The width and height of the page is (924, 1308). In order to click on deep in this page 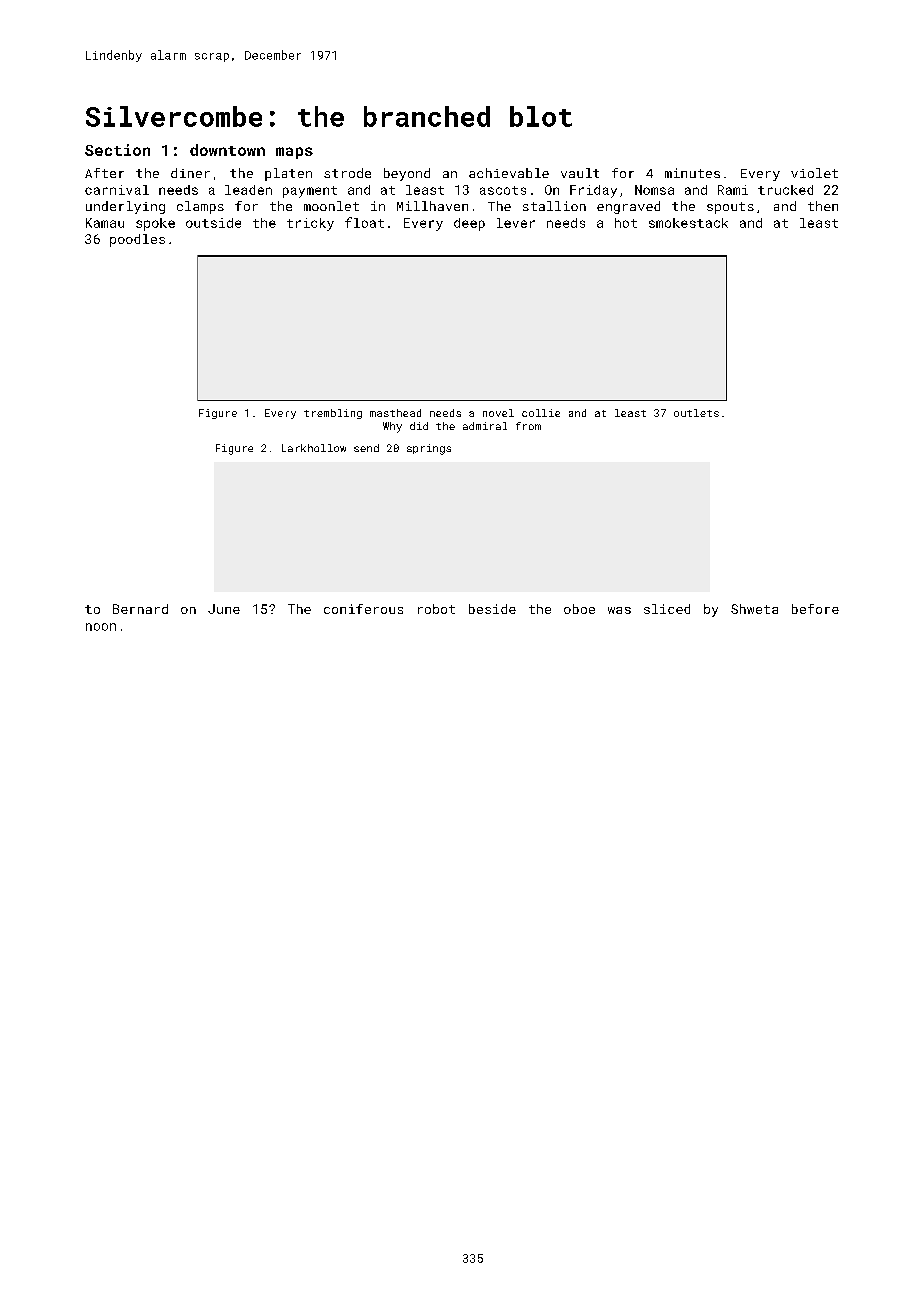, I will do `click(469, 224)`.
